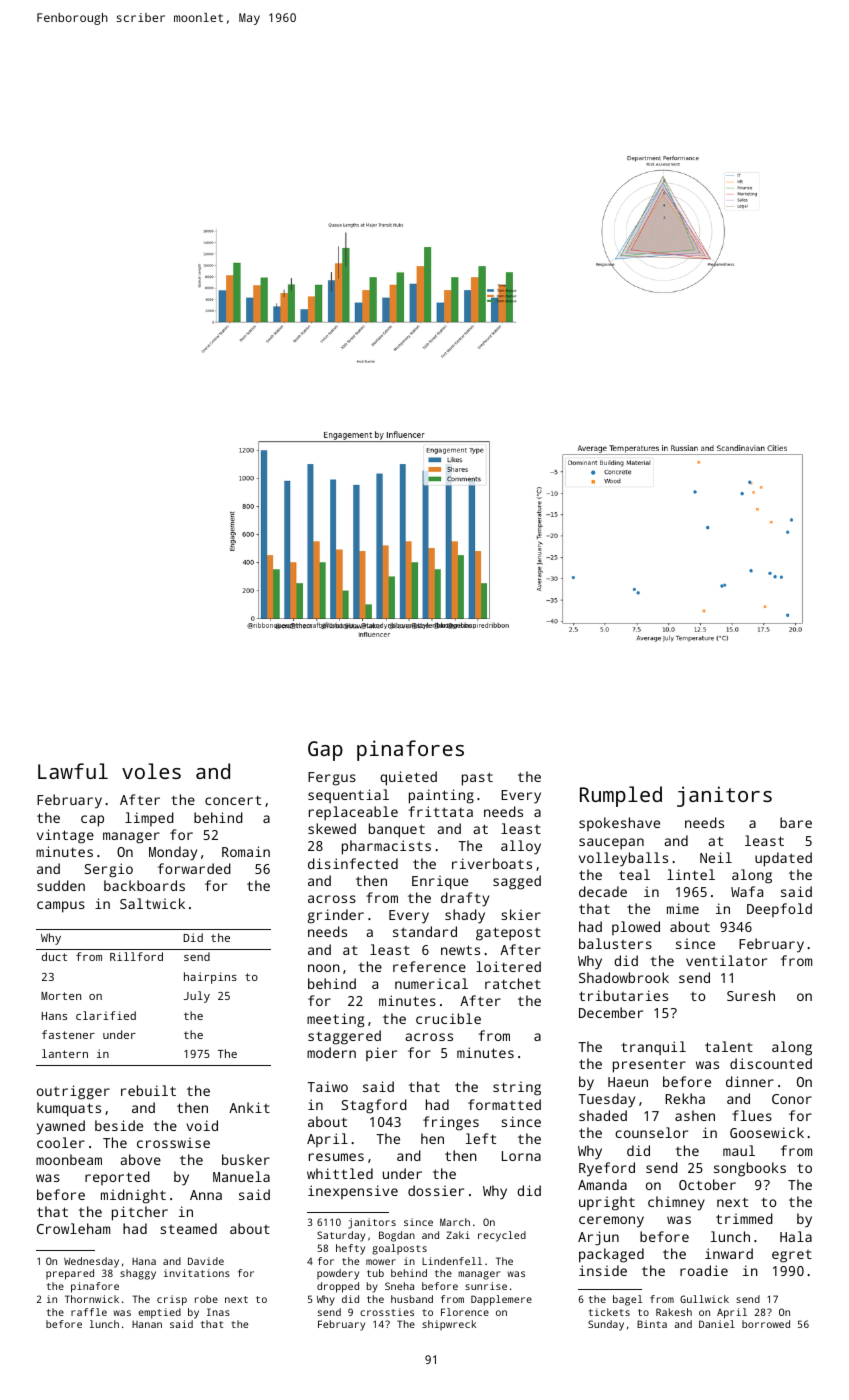 The image size is (849, 1400). What do you see at coordinates (771, 1063) in the screenshot?
I see `discounted` at bounding box center [771, 1063].
